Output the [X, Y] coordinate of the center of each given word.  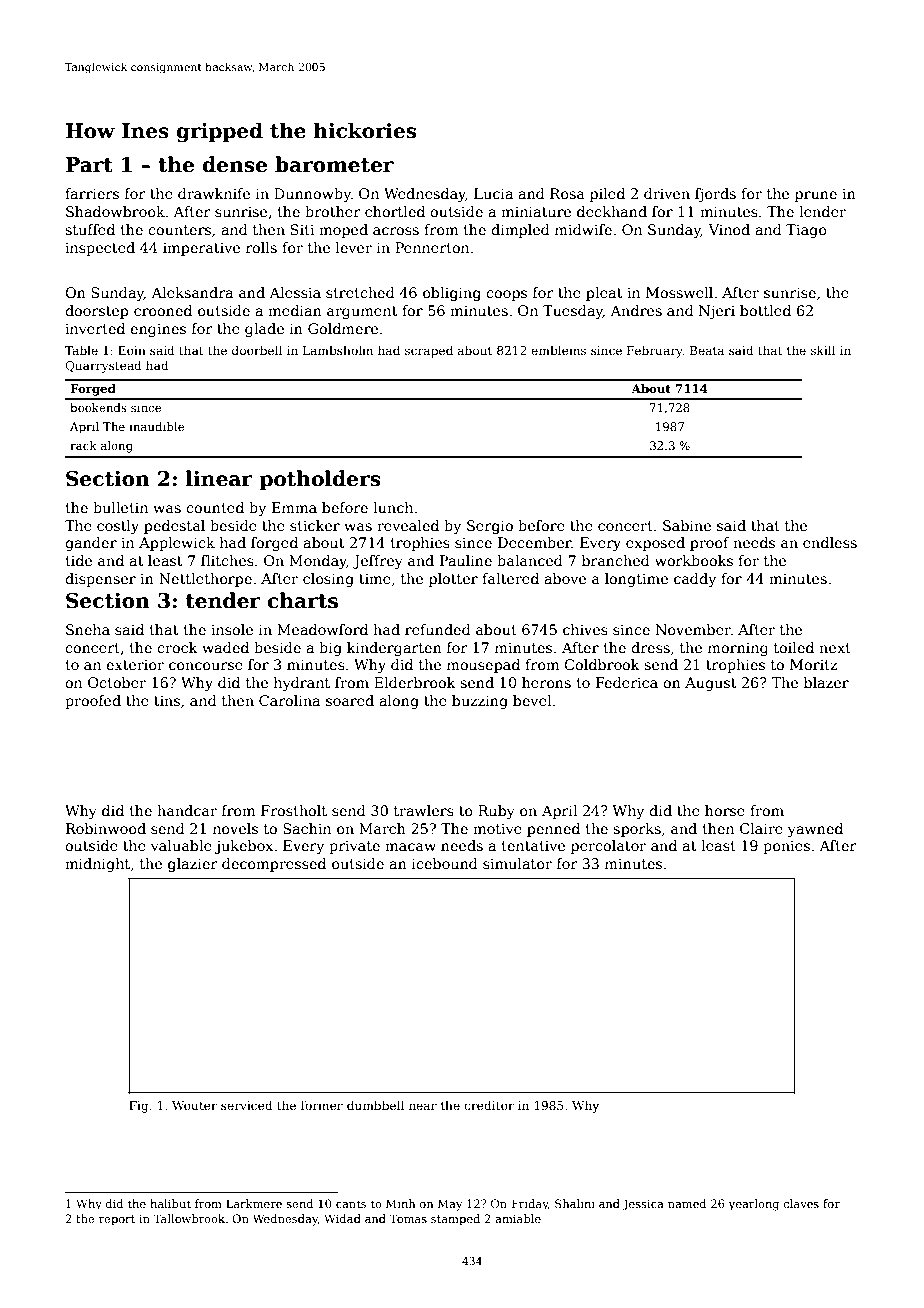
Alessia [295, 292]
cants [351, 1204]
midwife [583, 229]
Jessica [643, 1205]
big [330, 649]
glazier [193, 865]
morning [738, 649]
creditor [489, 1105]
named [687, 1203]
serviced [247, 1105]
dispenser [100, 580]
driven [667, 193]
